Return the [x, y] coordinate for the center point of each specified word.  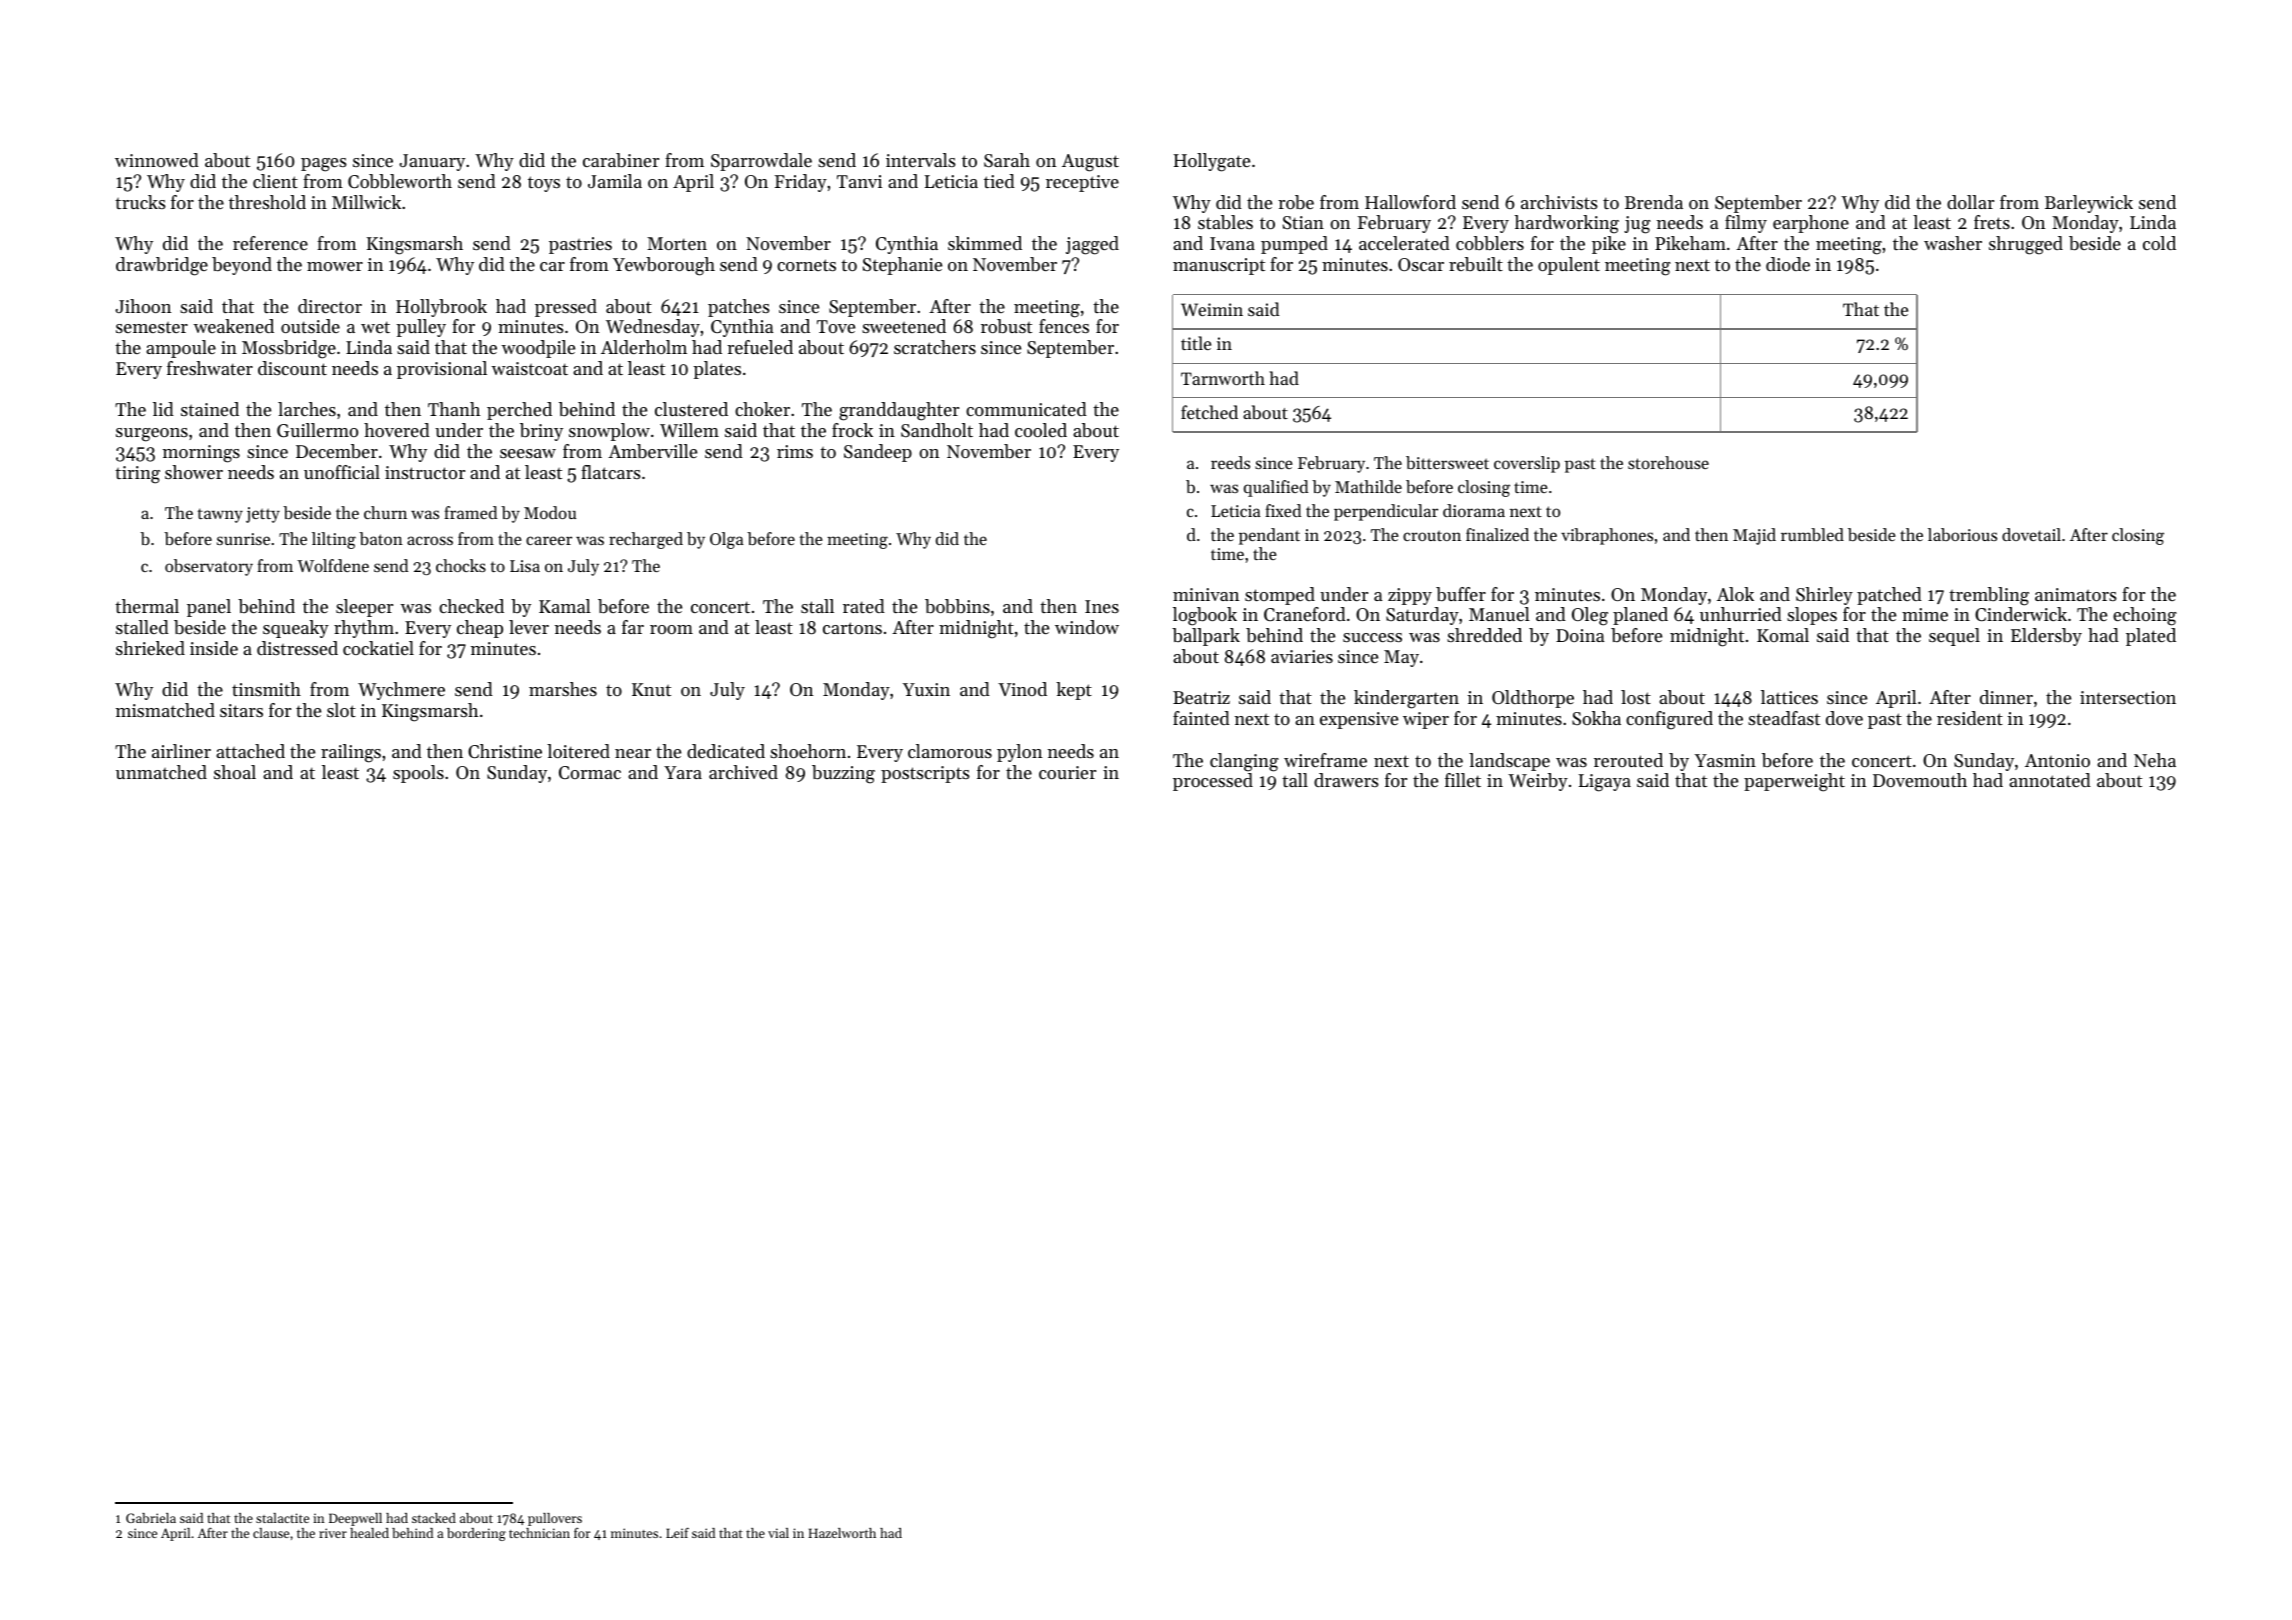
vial [778, 1533]
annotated [2050, 780]
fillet [1463, 780]
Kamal [565, 606]
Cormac [590, 772]
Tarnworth [1223, 378]
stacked [434, 1518]
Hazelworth [842, 1533]
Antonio [2057, 760]
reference [270, 243]
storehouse [1668, 462]
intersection [2128, 697]
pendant [1269, 536]
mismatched [165, 710]
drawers [1346, 780]
